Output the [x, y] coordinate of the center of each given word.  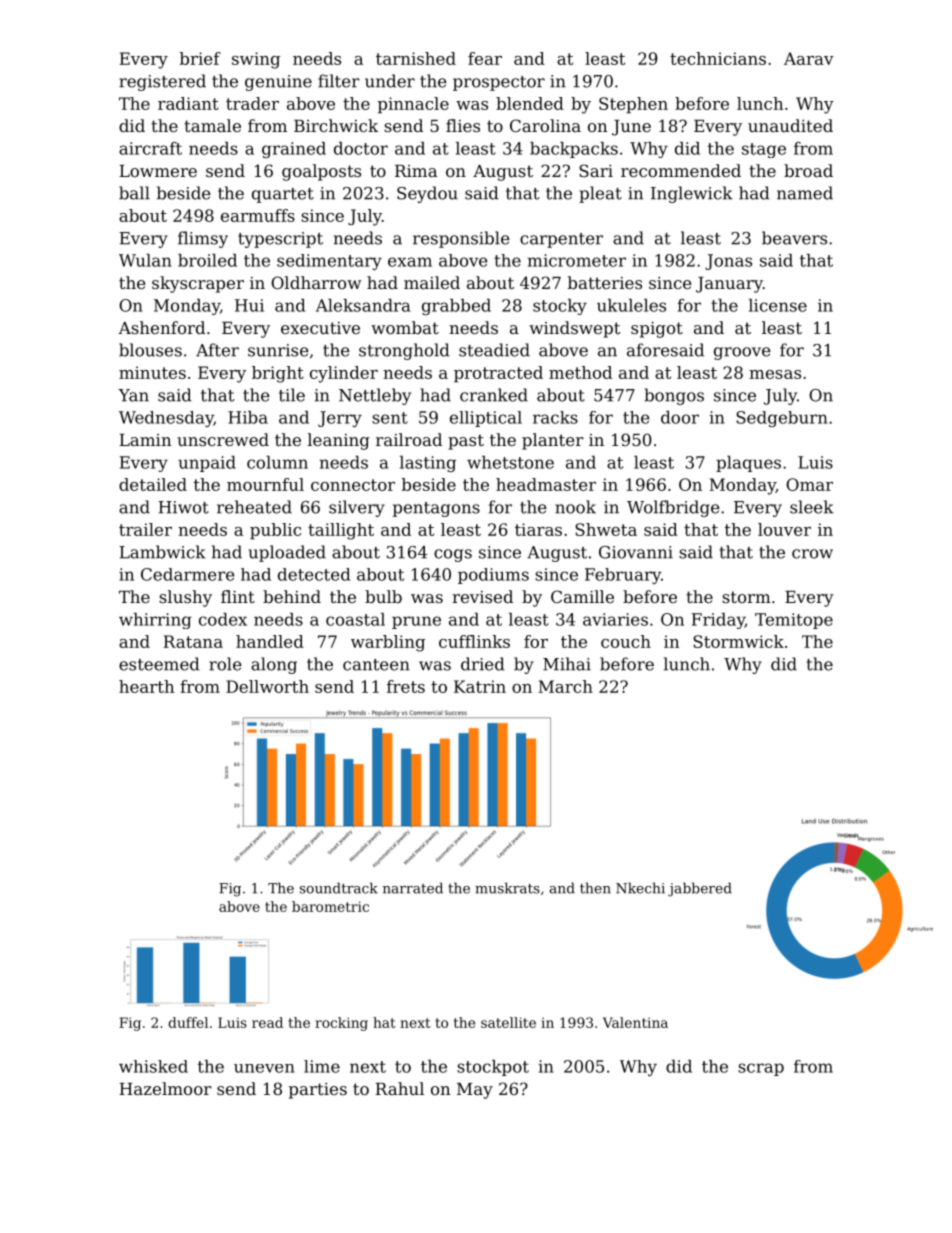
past [466, 442]
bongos [674, 396]
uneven [264, 1068]
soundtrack [339, 888]
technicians [718, 58]
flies [463, 125]
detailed [153, 484]
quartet [283, 195]
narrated [413, 888]
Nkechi [640, 888]
